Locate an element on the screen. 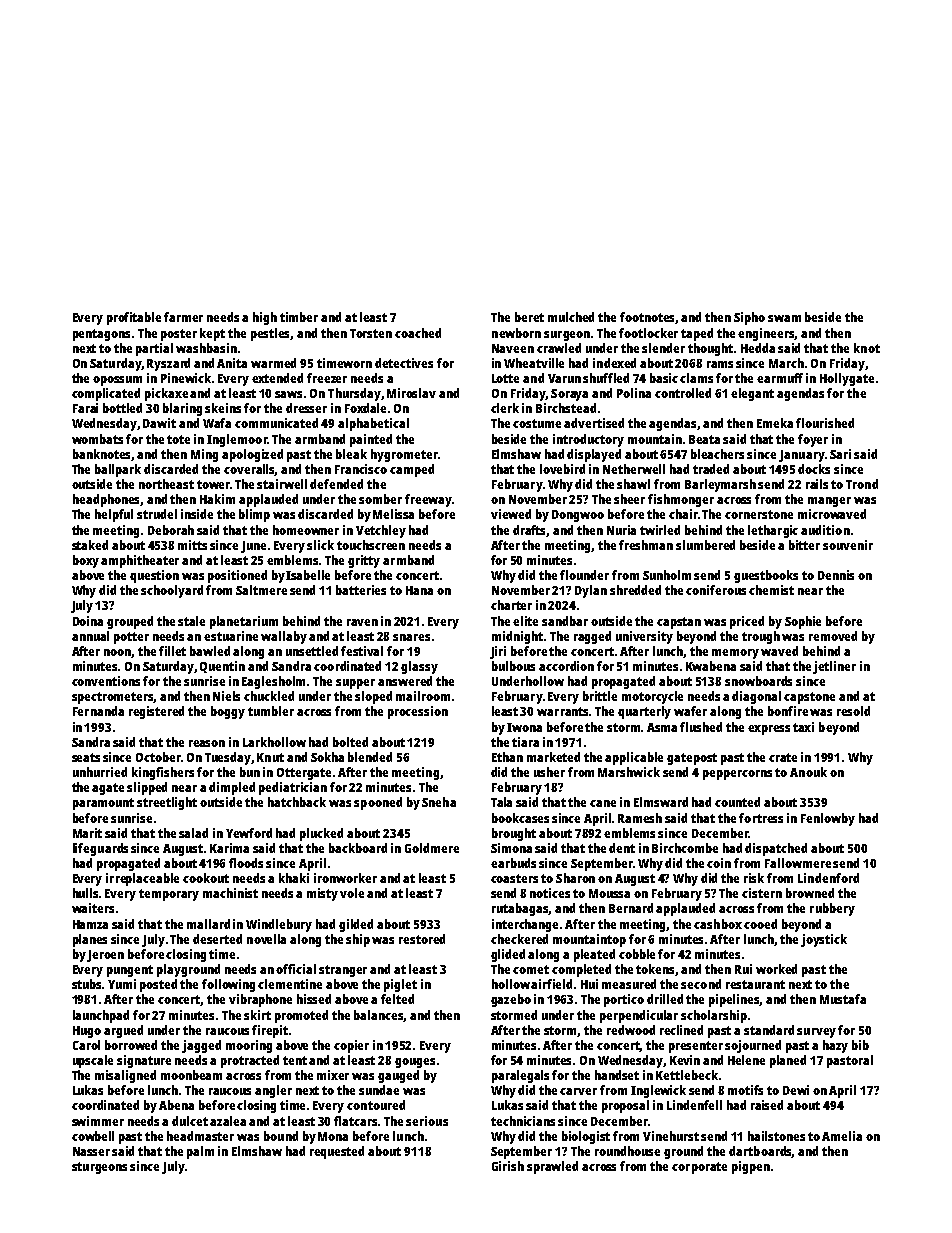 The image size is (952, 1233). stairwell is located at coordinates (282, 484).
